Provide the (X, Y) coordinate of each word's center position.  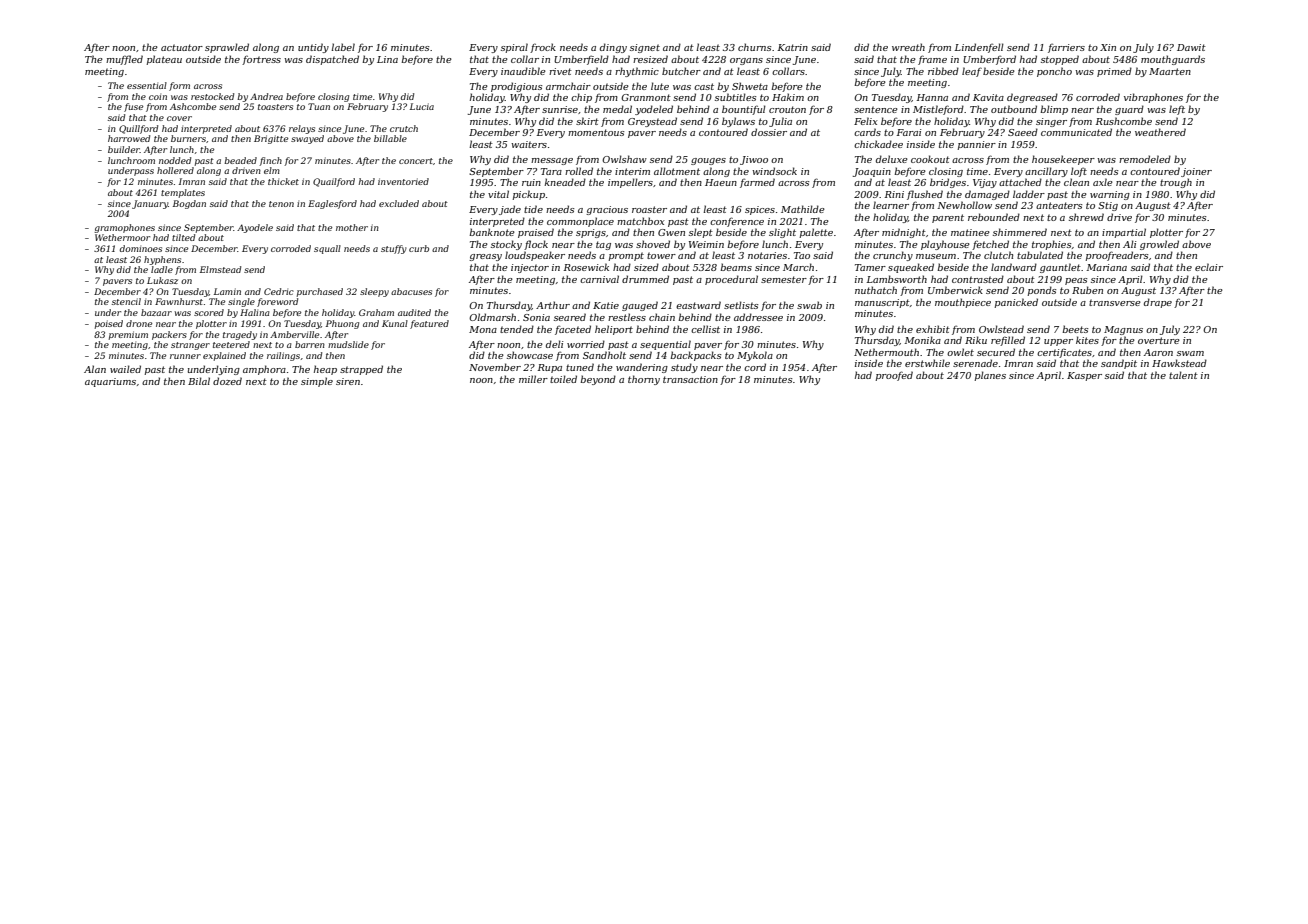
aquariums (110, 382)
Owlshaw (624, 159)
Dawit (1191, 47)
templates (183, 193)
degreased (1032, 98)
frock (543, 48)
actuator (182, 47)
